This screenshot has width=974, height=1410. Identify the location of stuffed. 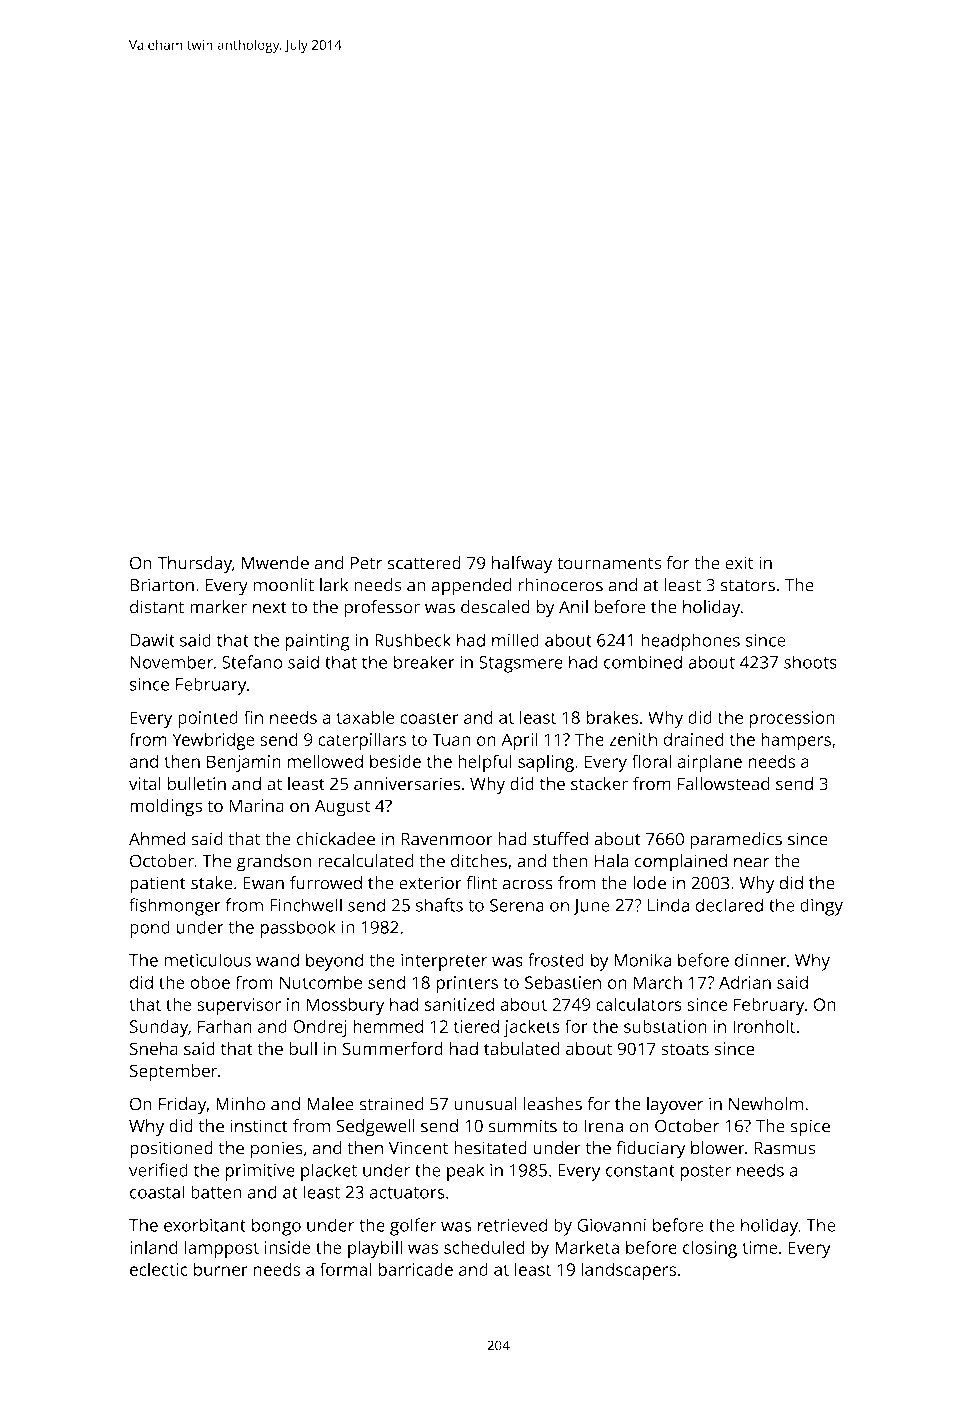
(560, 839).
